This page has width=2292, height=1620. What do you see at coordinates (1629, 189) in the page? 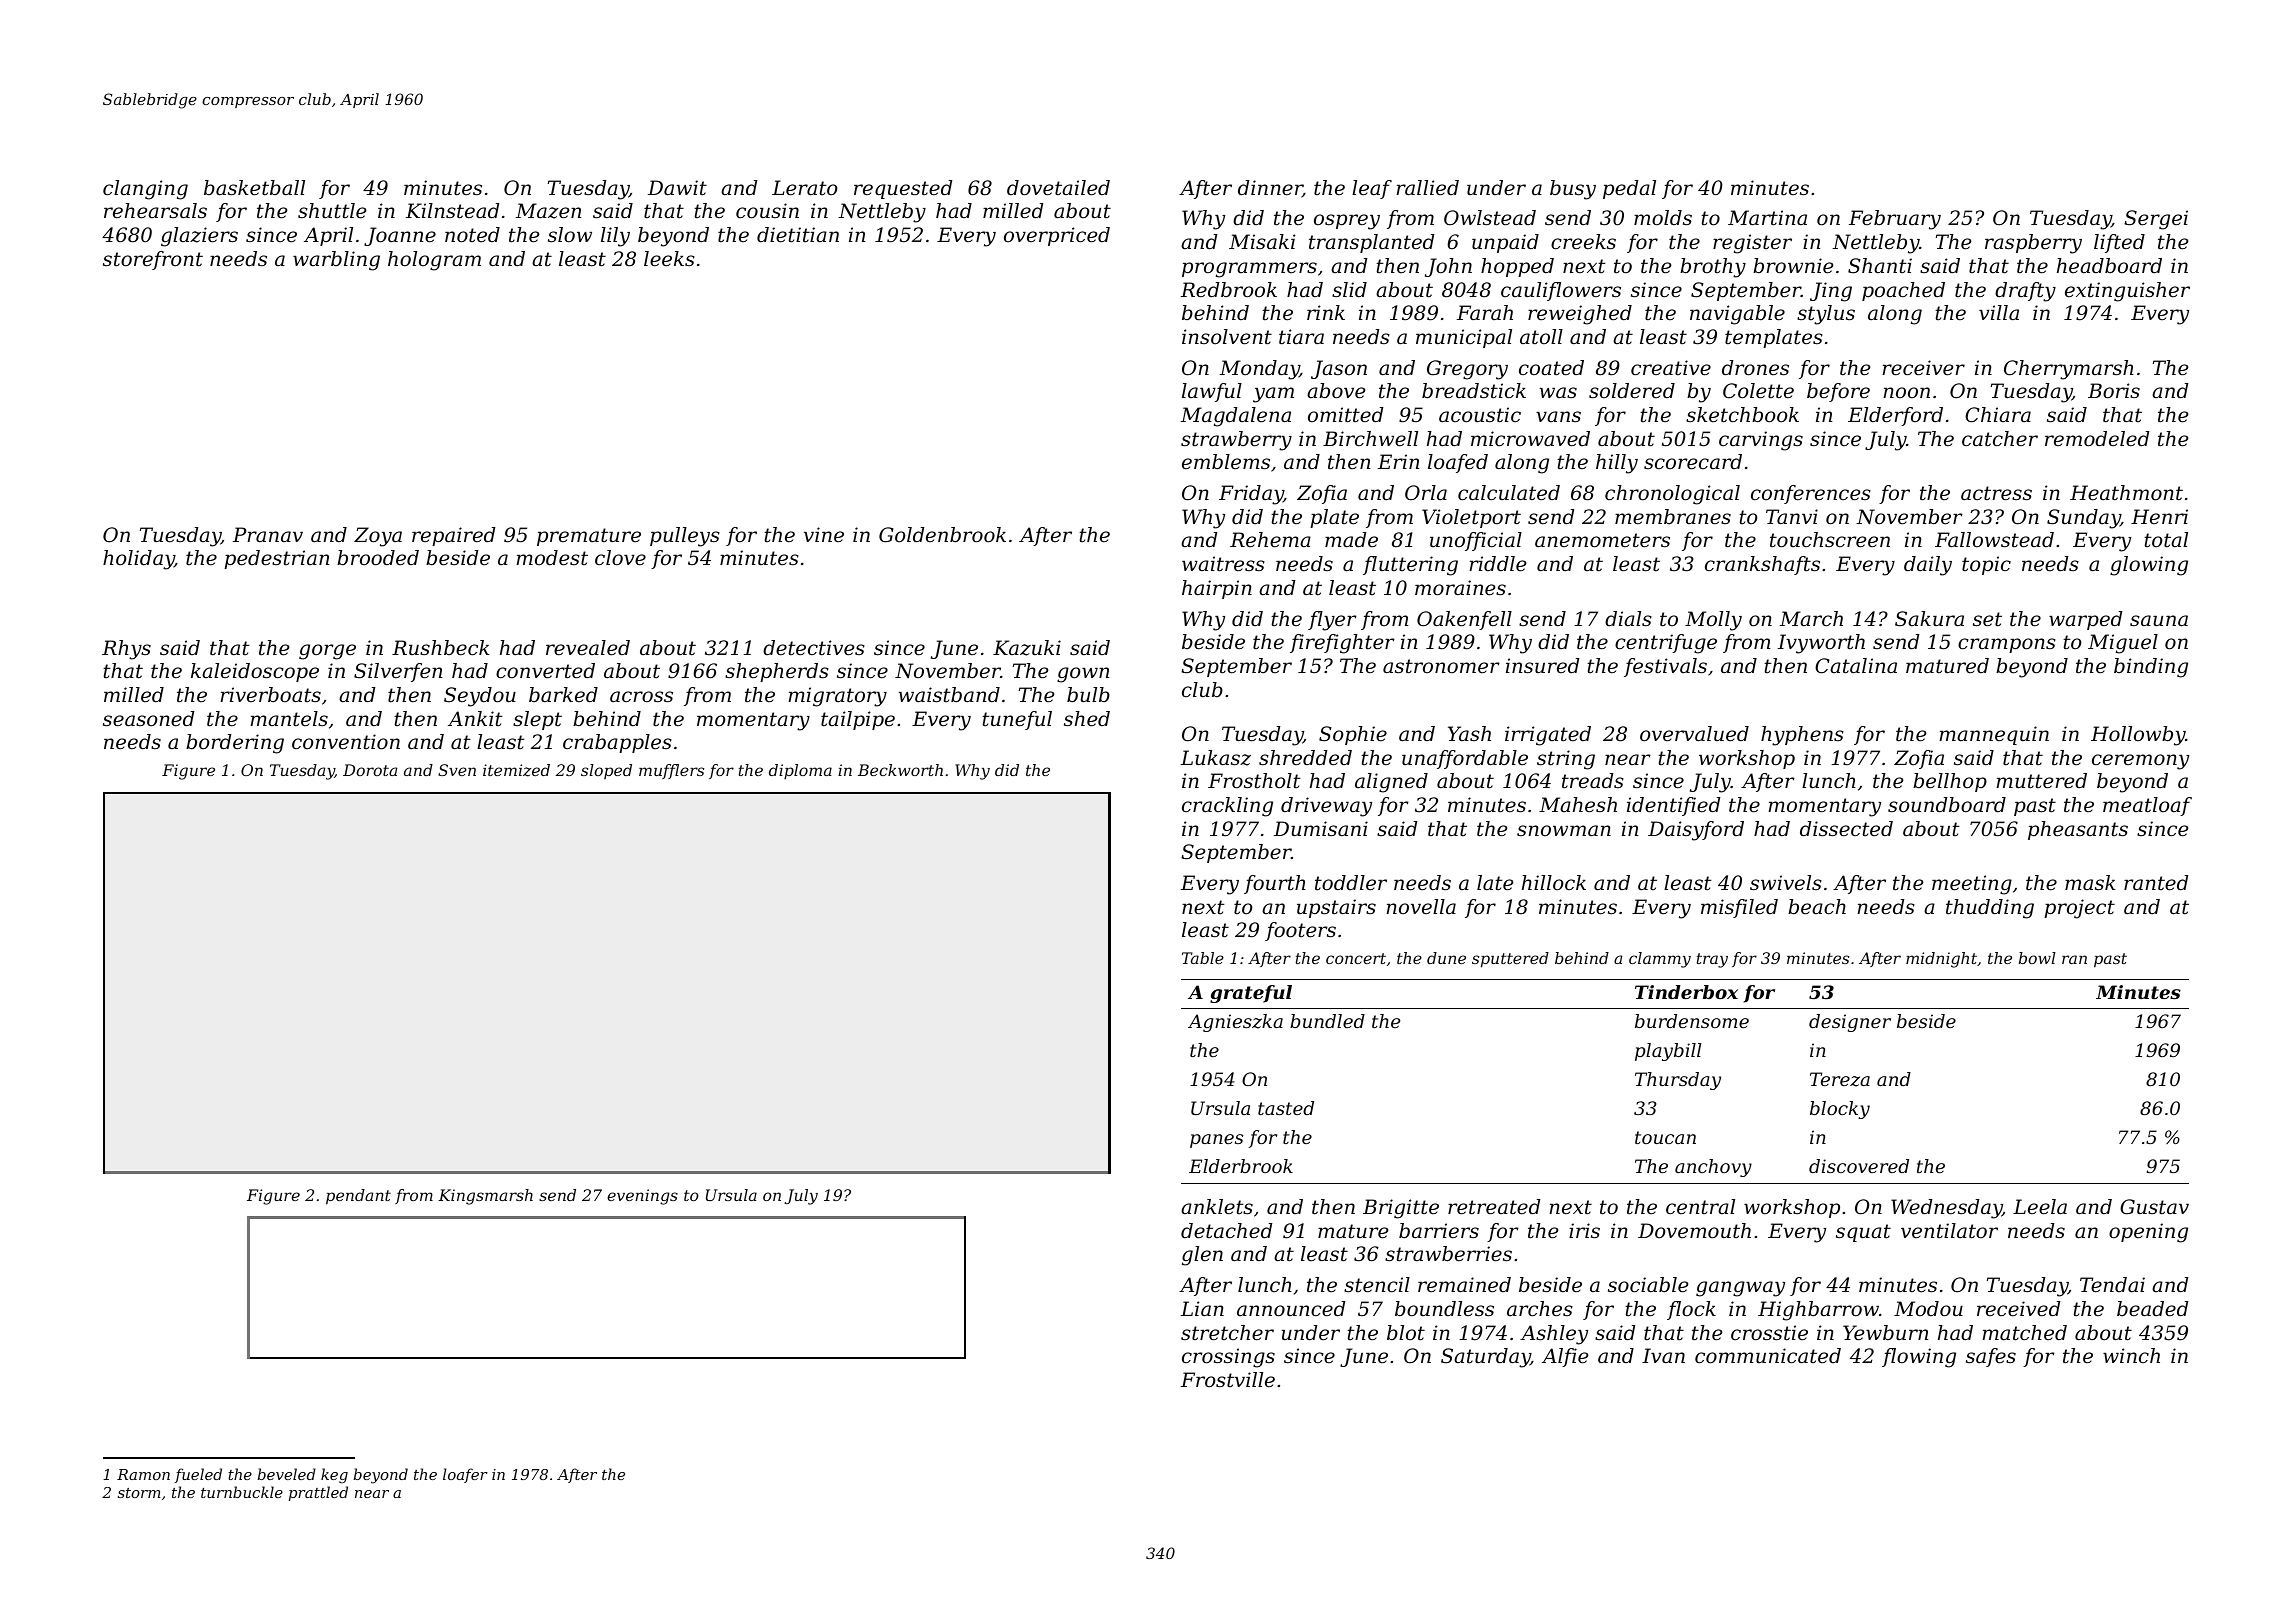
I see `pedal` at bounding box center [1629, 189].
